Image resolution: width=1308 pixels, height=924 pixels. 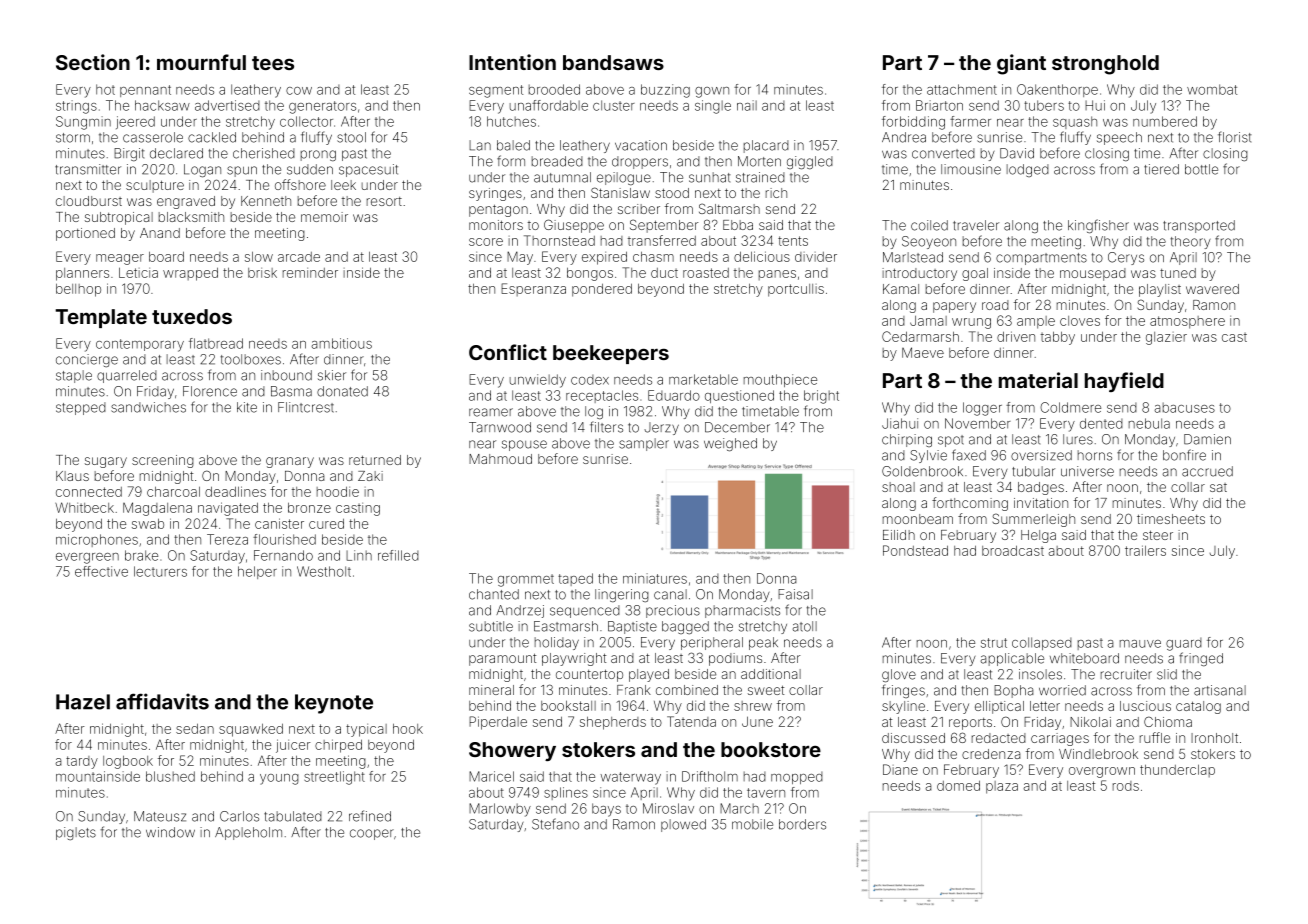 What do you see at coordinates (802, 824) in the page?
I see `borders` at bounding box center [802, 824].
